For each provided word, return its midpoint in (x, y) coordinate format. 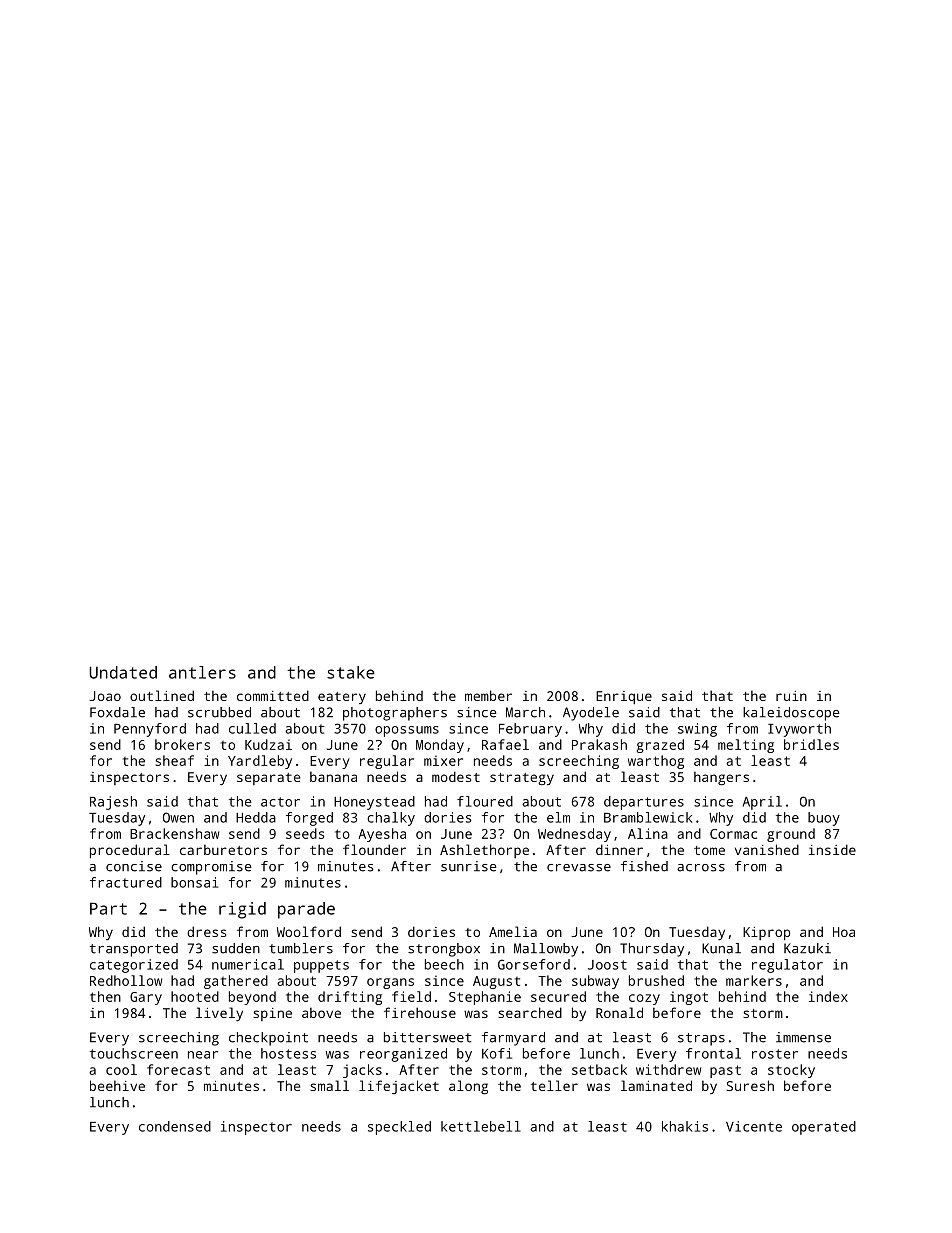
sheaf (174, 760)
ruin (791, 696)
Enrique (624, 697)
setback (599, 1069)
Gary (146, 998)
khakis (685, 1126)
